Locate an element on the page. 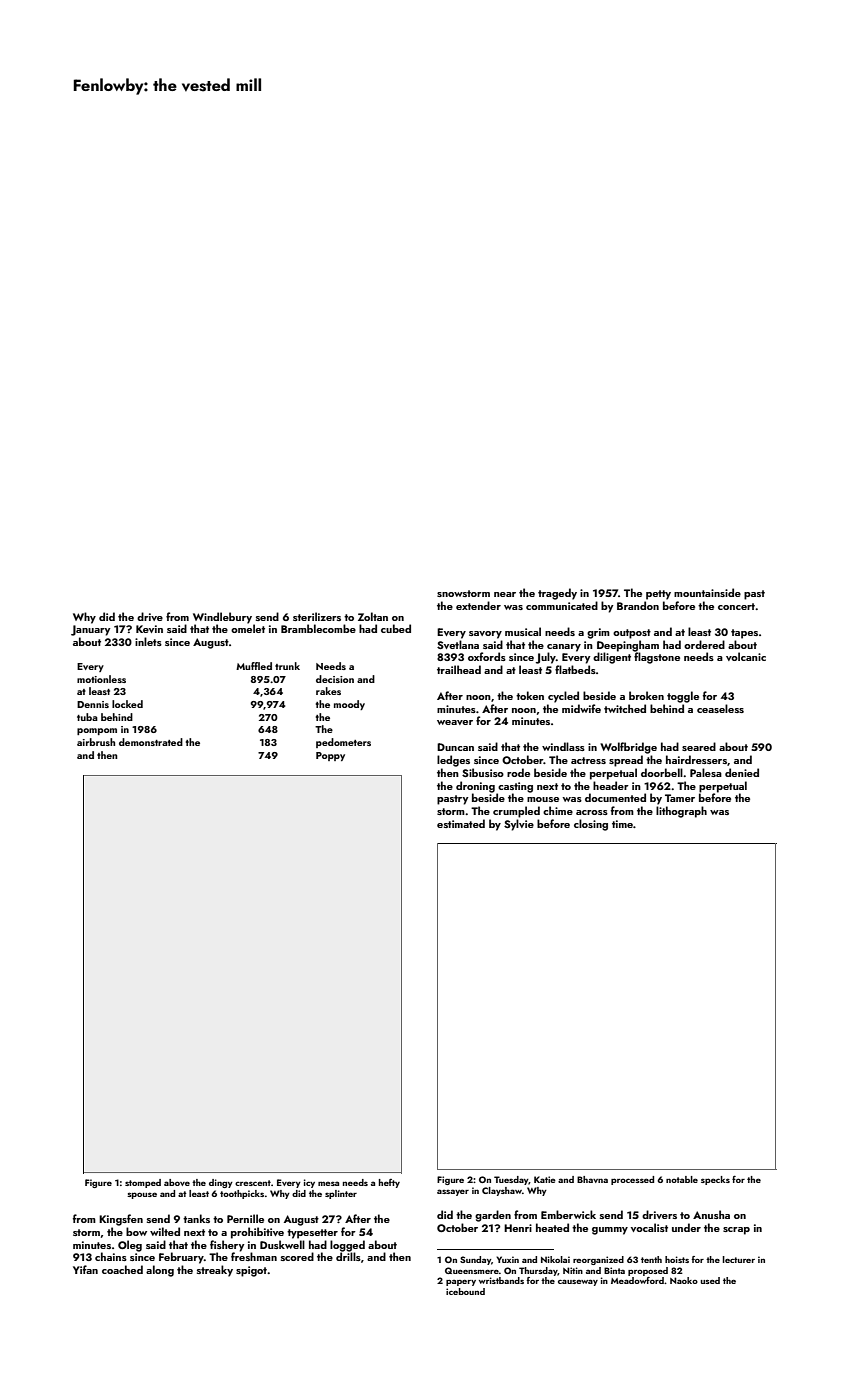 The image size is (849, 1400). tragedy is located at coordinates (557, 594).
